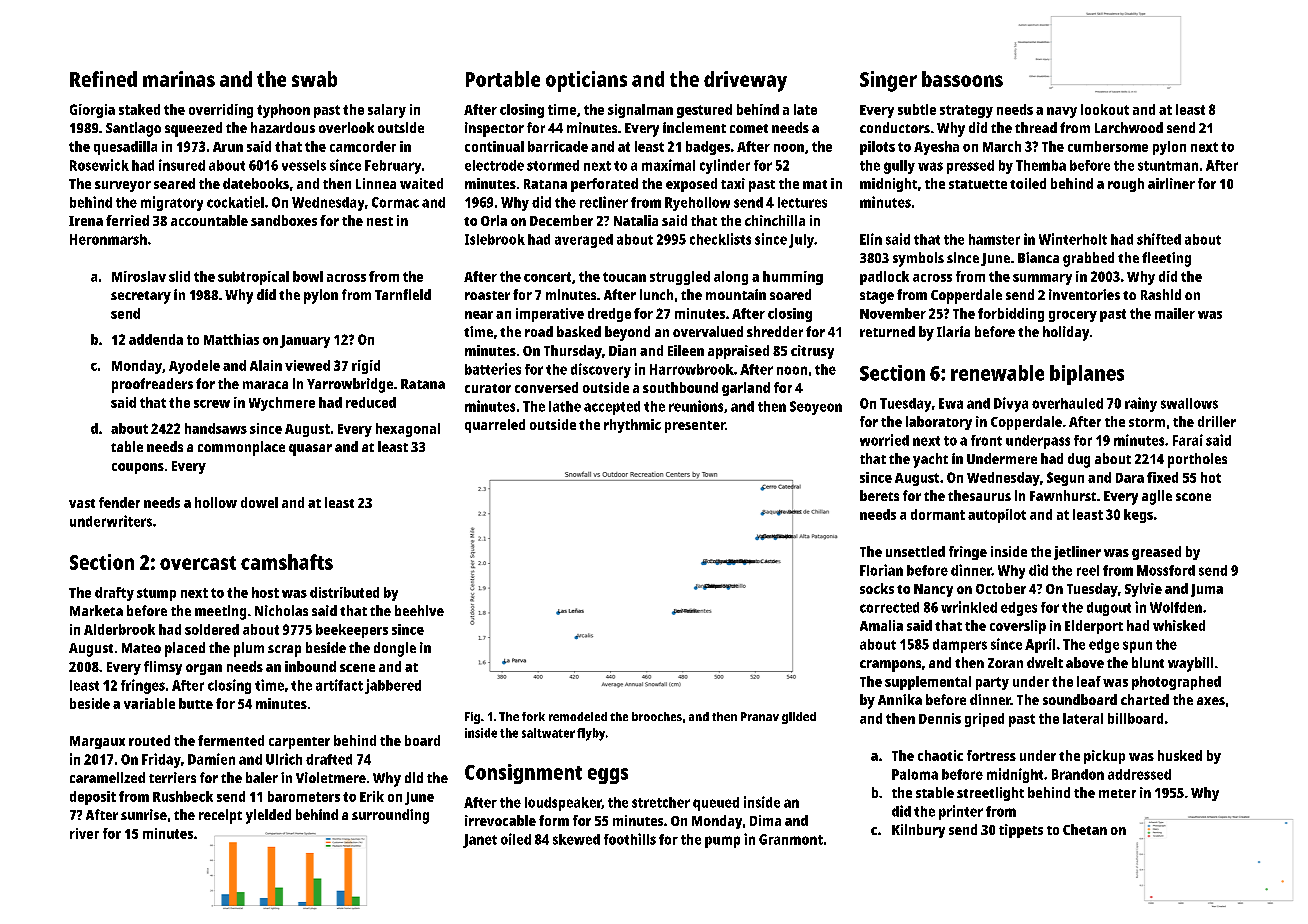 This document has height=924, width=1308. Describe the element at coordinates (156, 339) in the document. I see `addenda` at that location.
